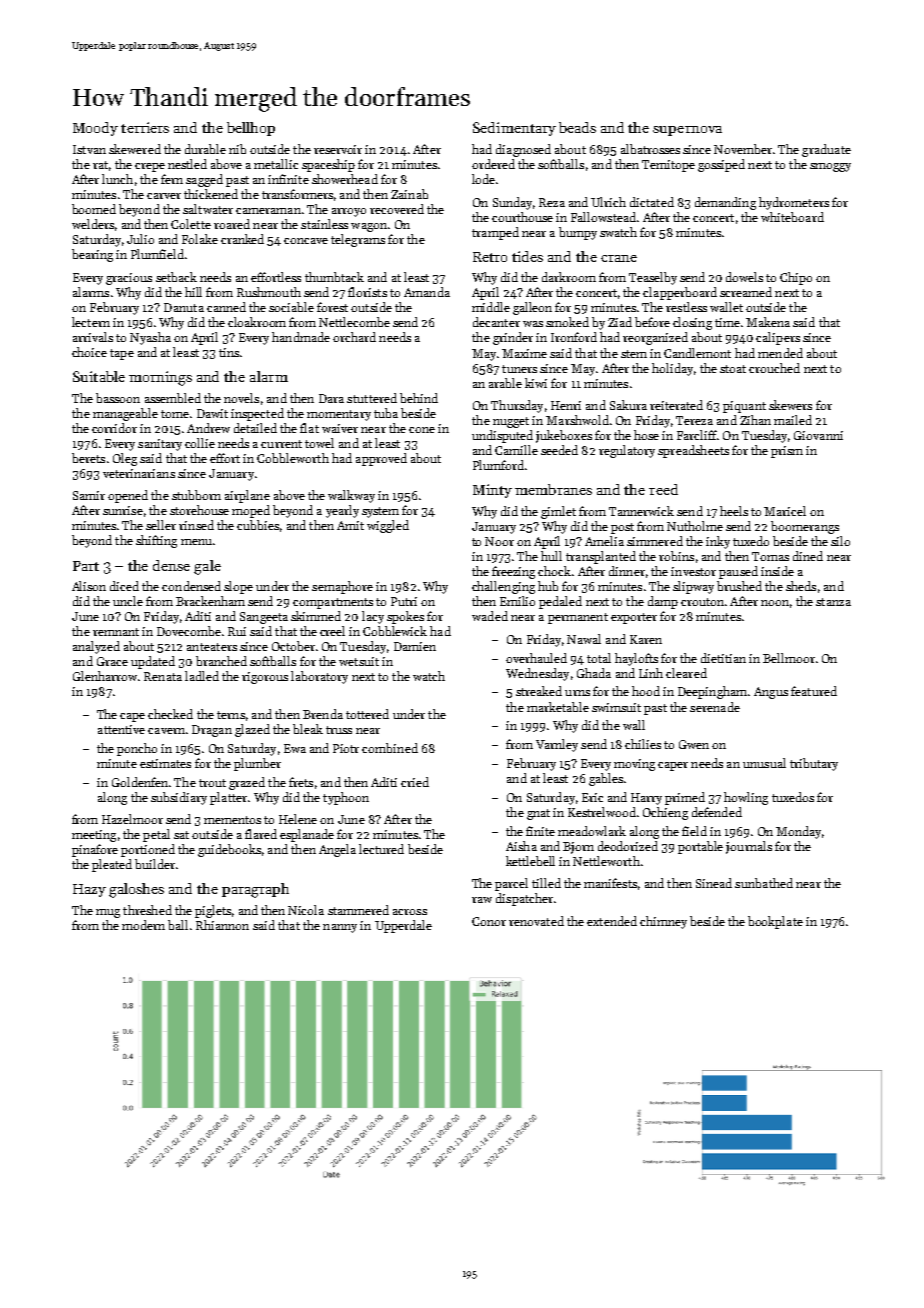  Describe the element at coordinates (265, 678) in the image. I see `rigorous` at that location.
